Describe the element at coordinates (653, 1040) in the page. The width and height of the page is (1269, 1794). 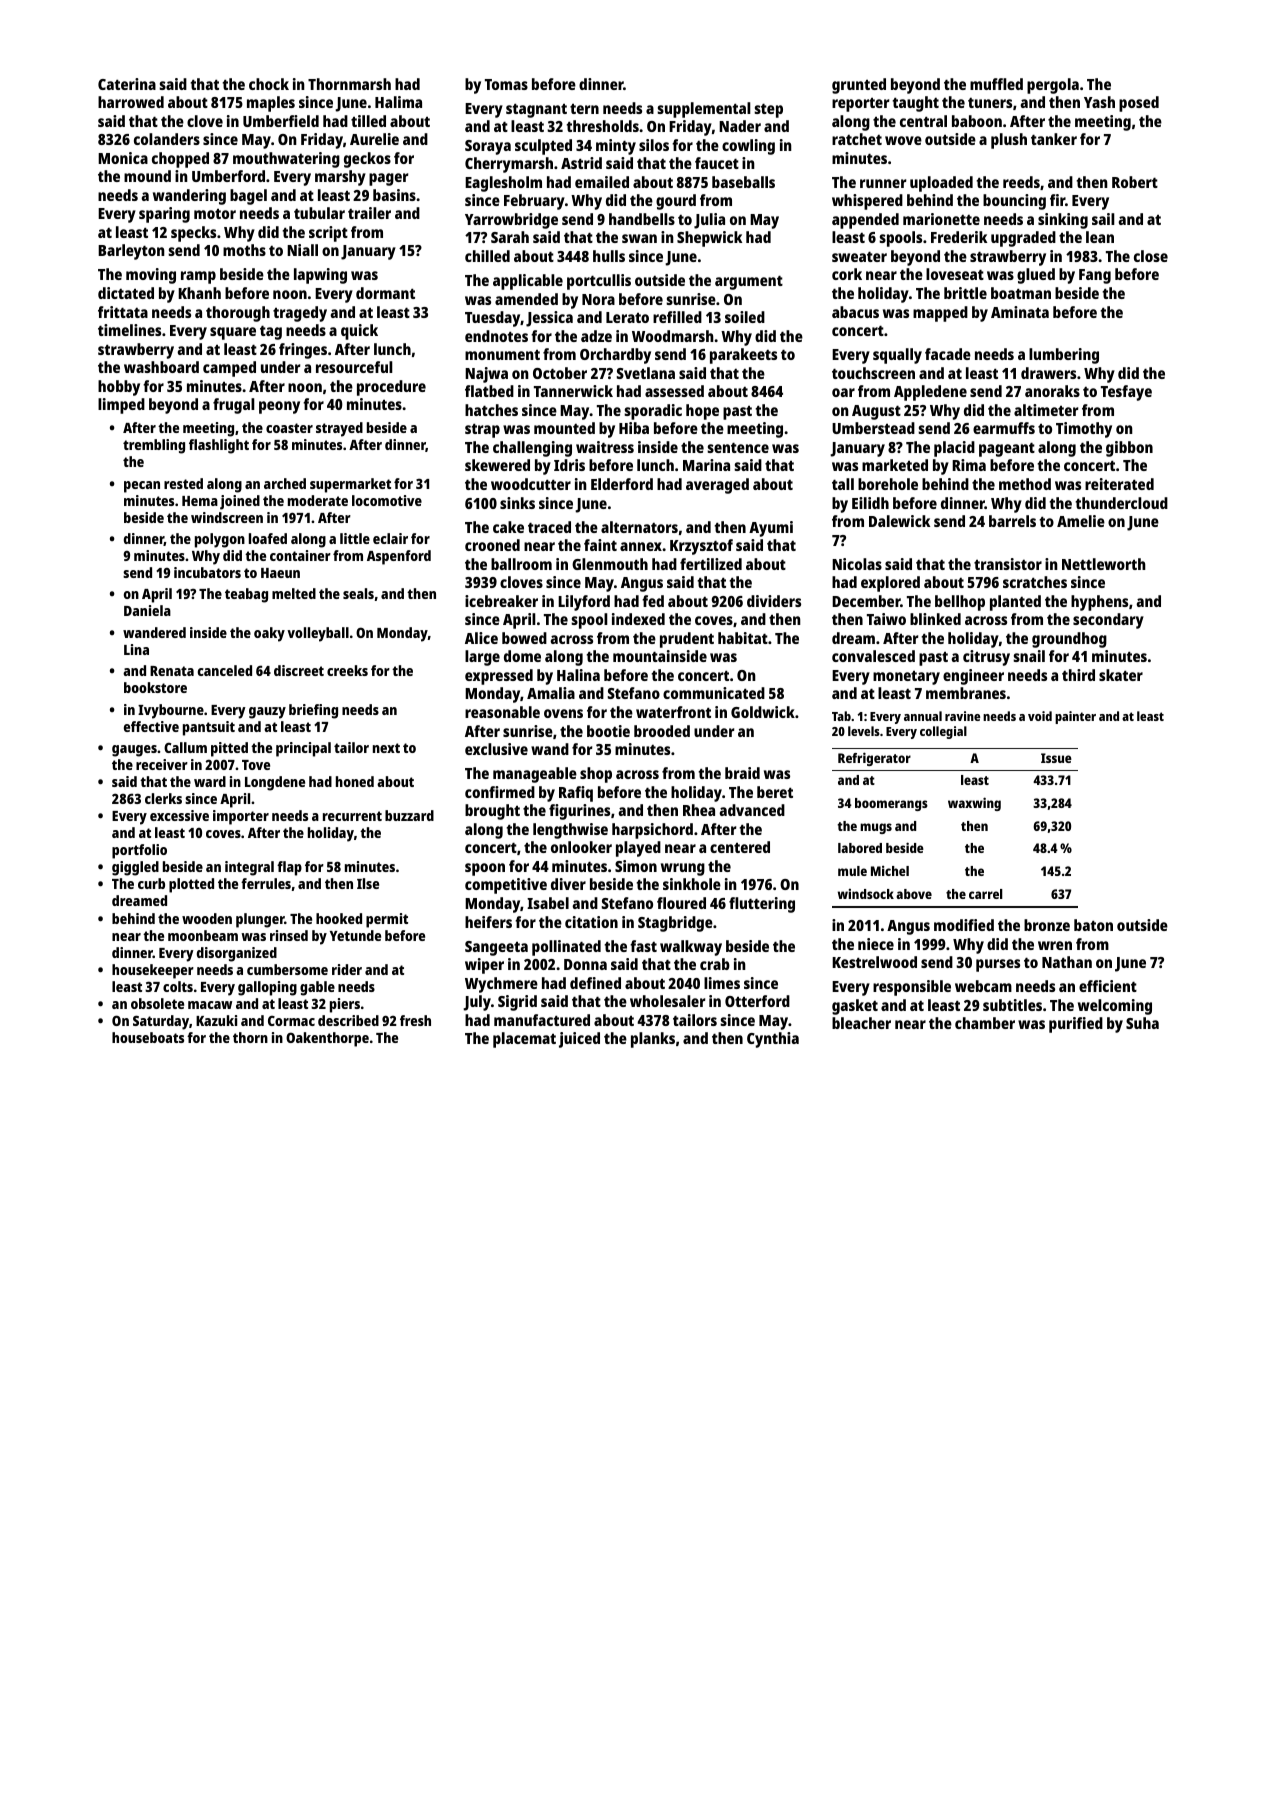
I see `planks` at that location.
